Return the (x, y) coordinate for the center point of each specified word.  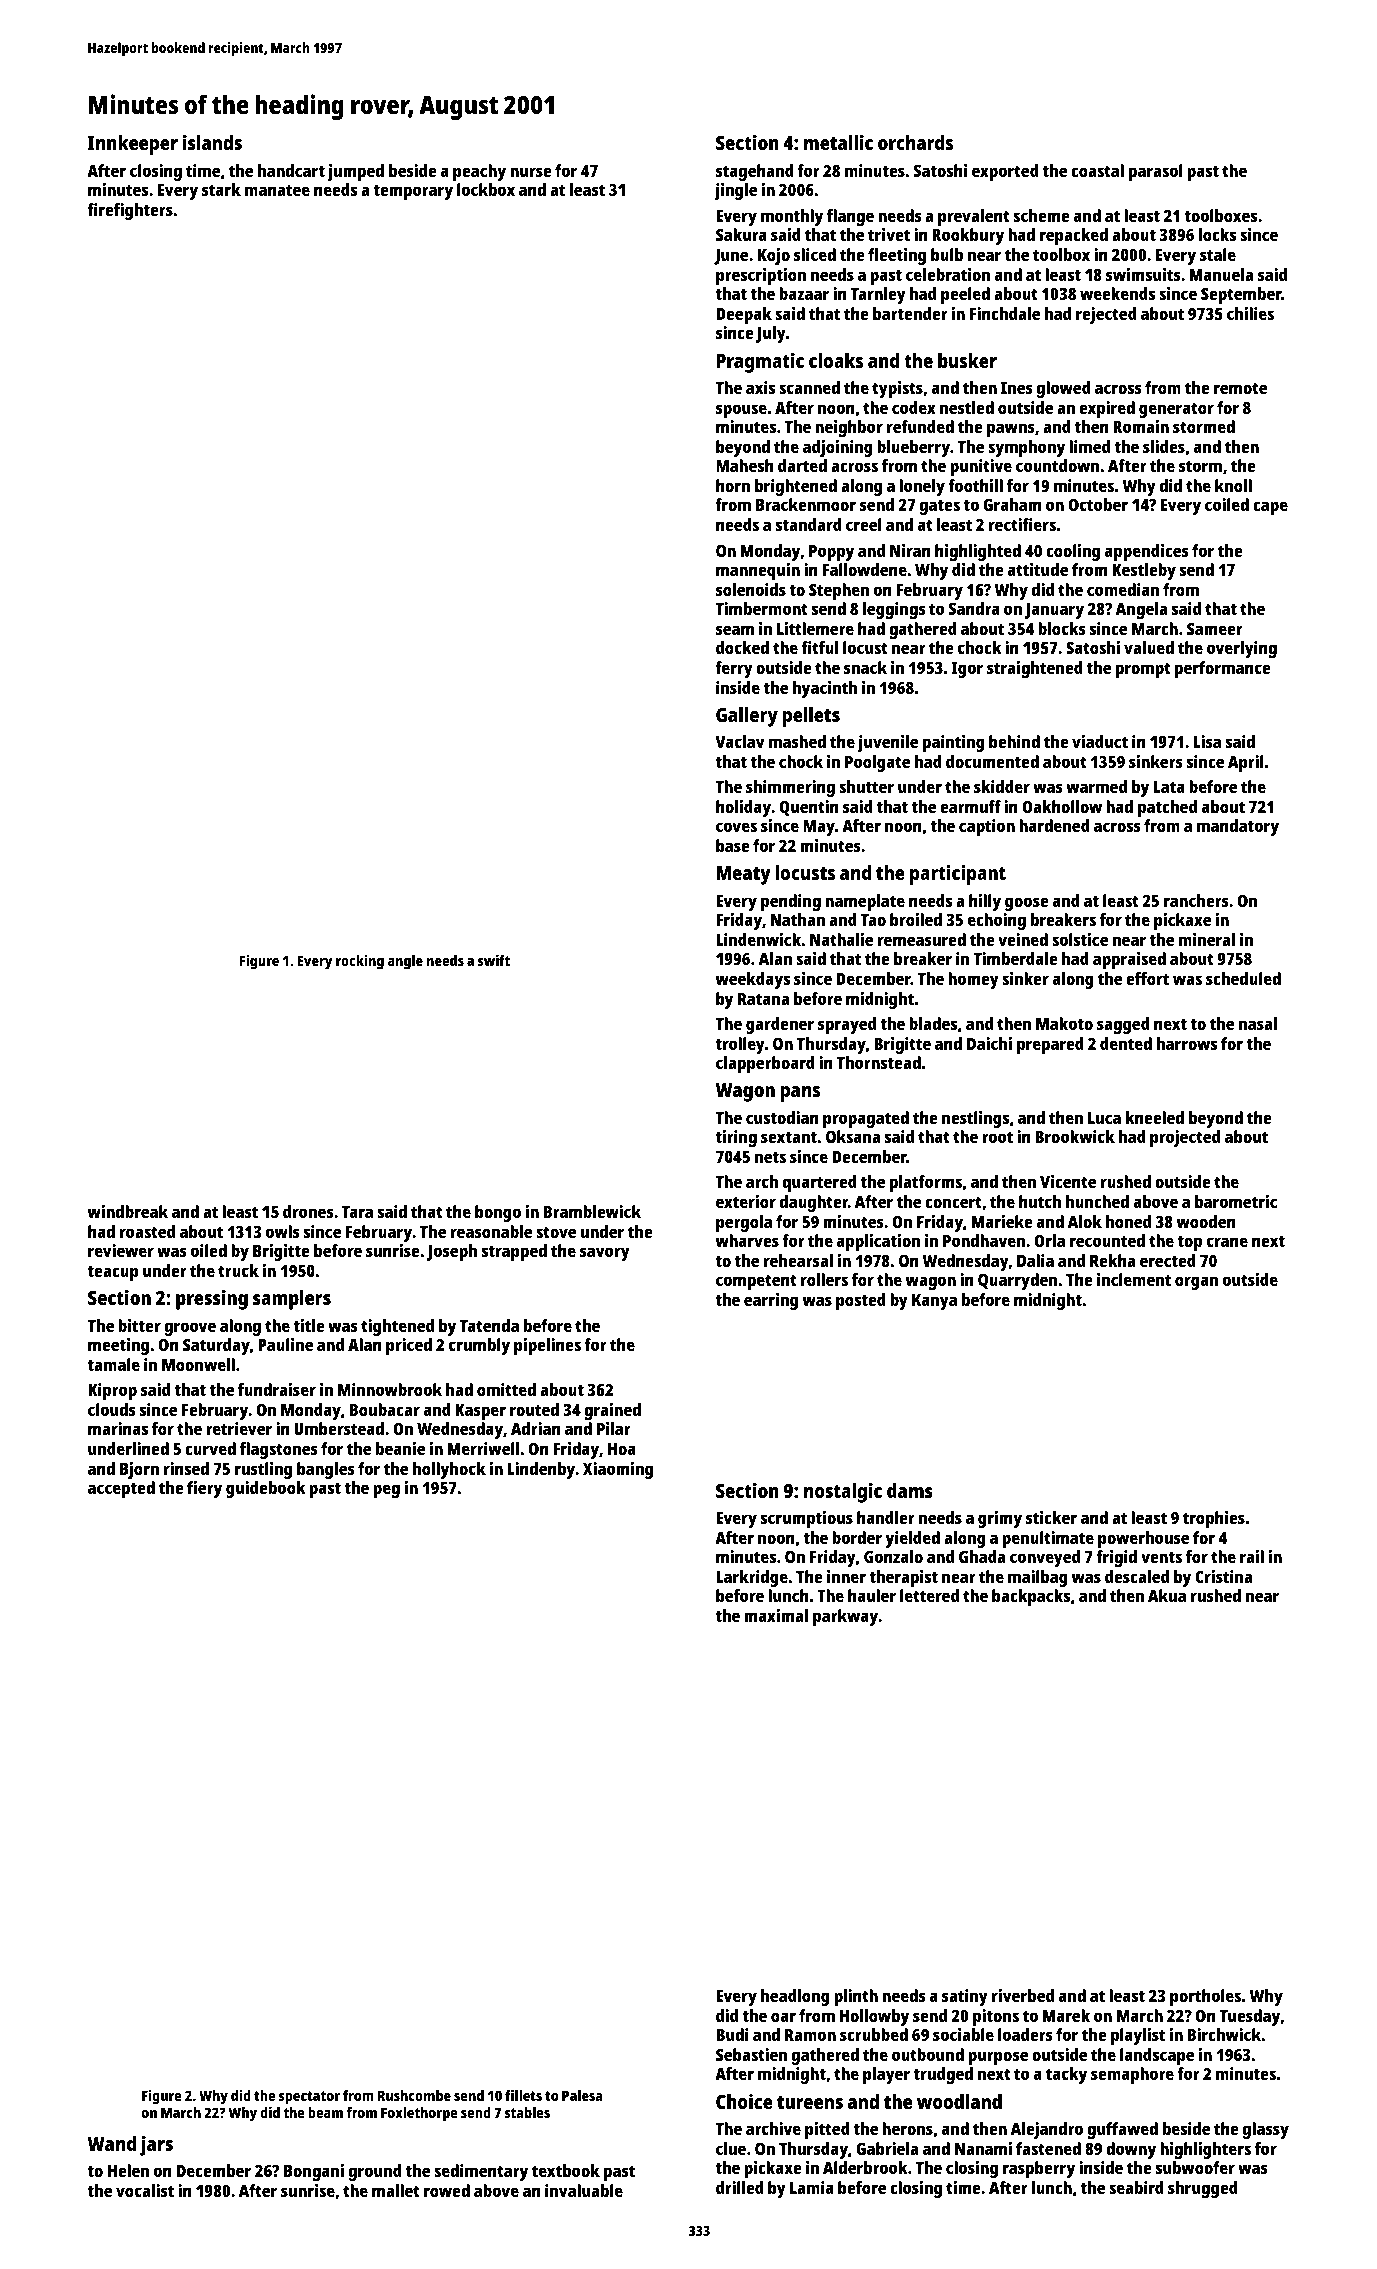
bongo (498, 1213)
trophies (1214, 1519)
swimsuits (1143, 274)
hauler (872, 1595)
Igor (967, 670)
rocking (360, 962)
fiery (204, 1489)
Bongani (314, 2172)
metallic (838, 142)
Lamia (812, 2187)
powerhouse (1143, 1539)
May (819, 828)
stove (556, 1232)
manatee (277, 190)
